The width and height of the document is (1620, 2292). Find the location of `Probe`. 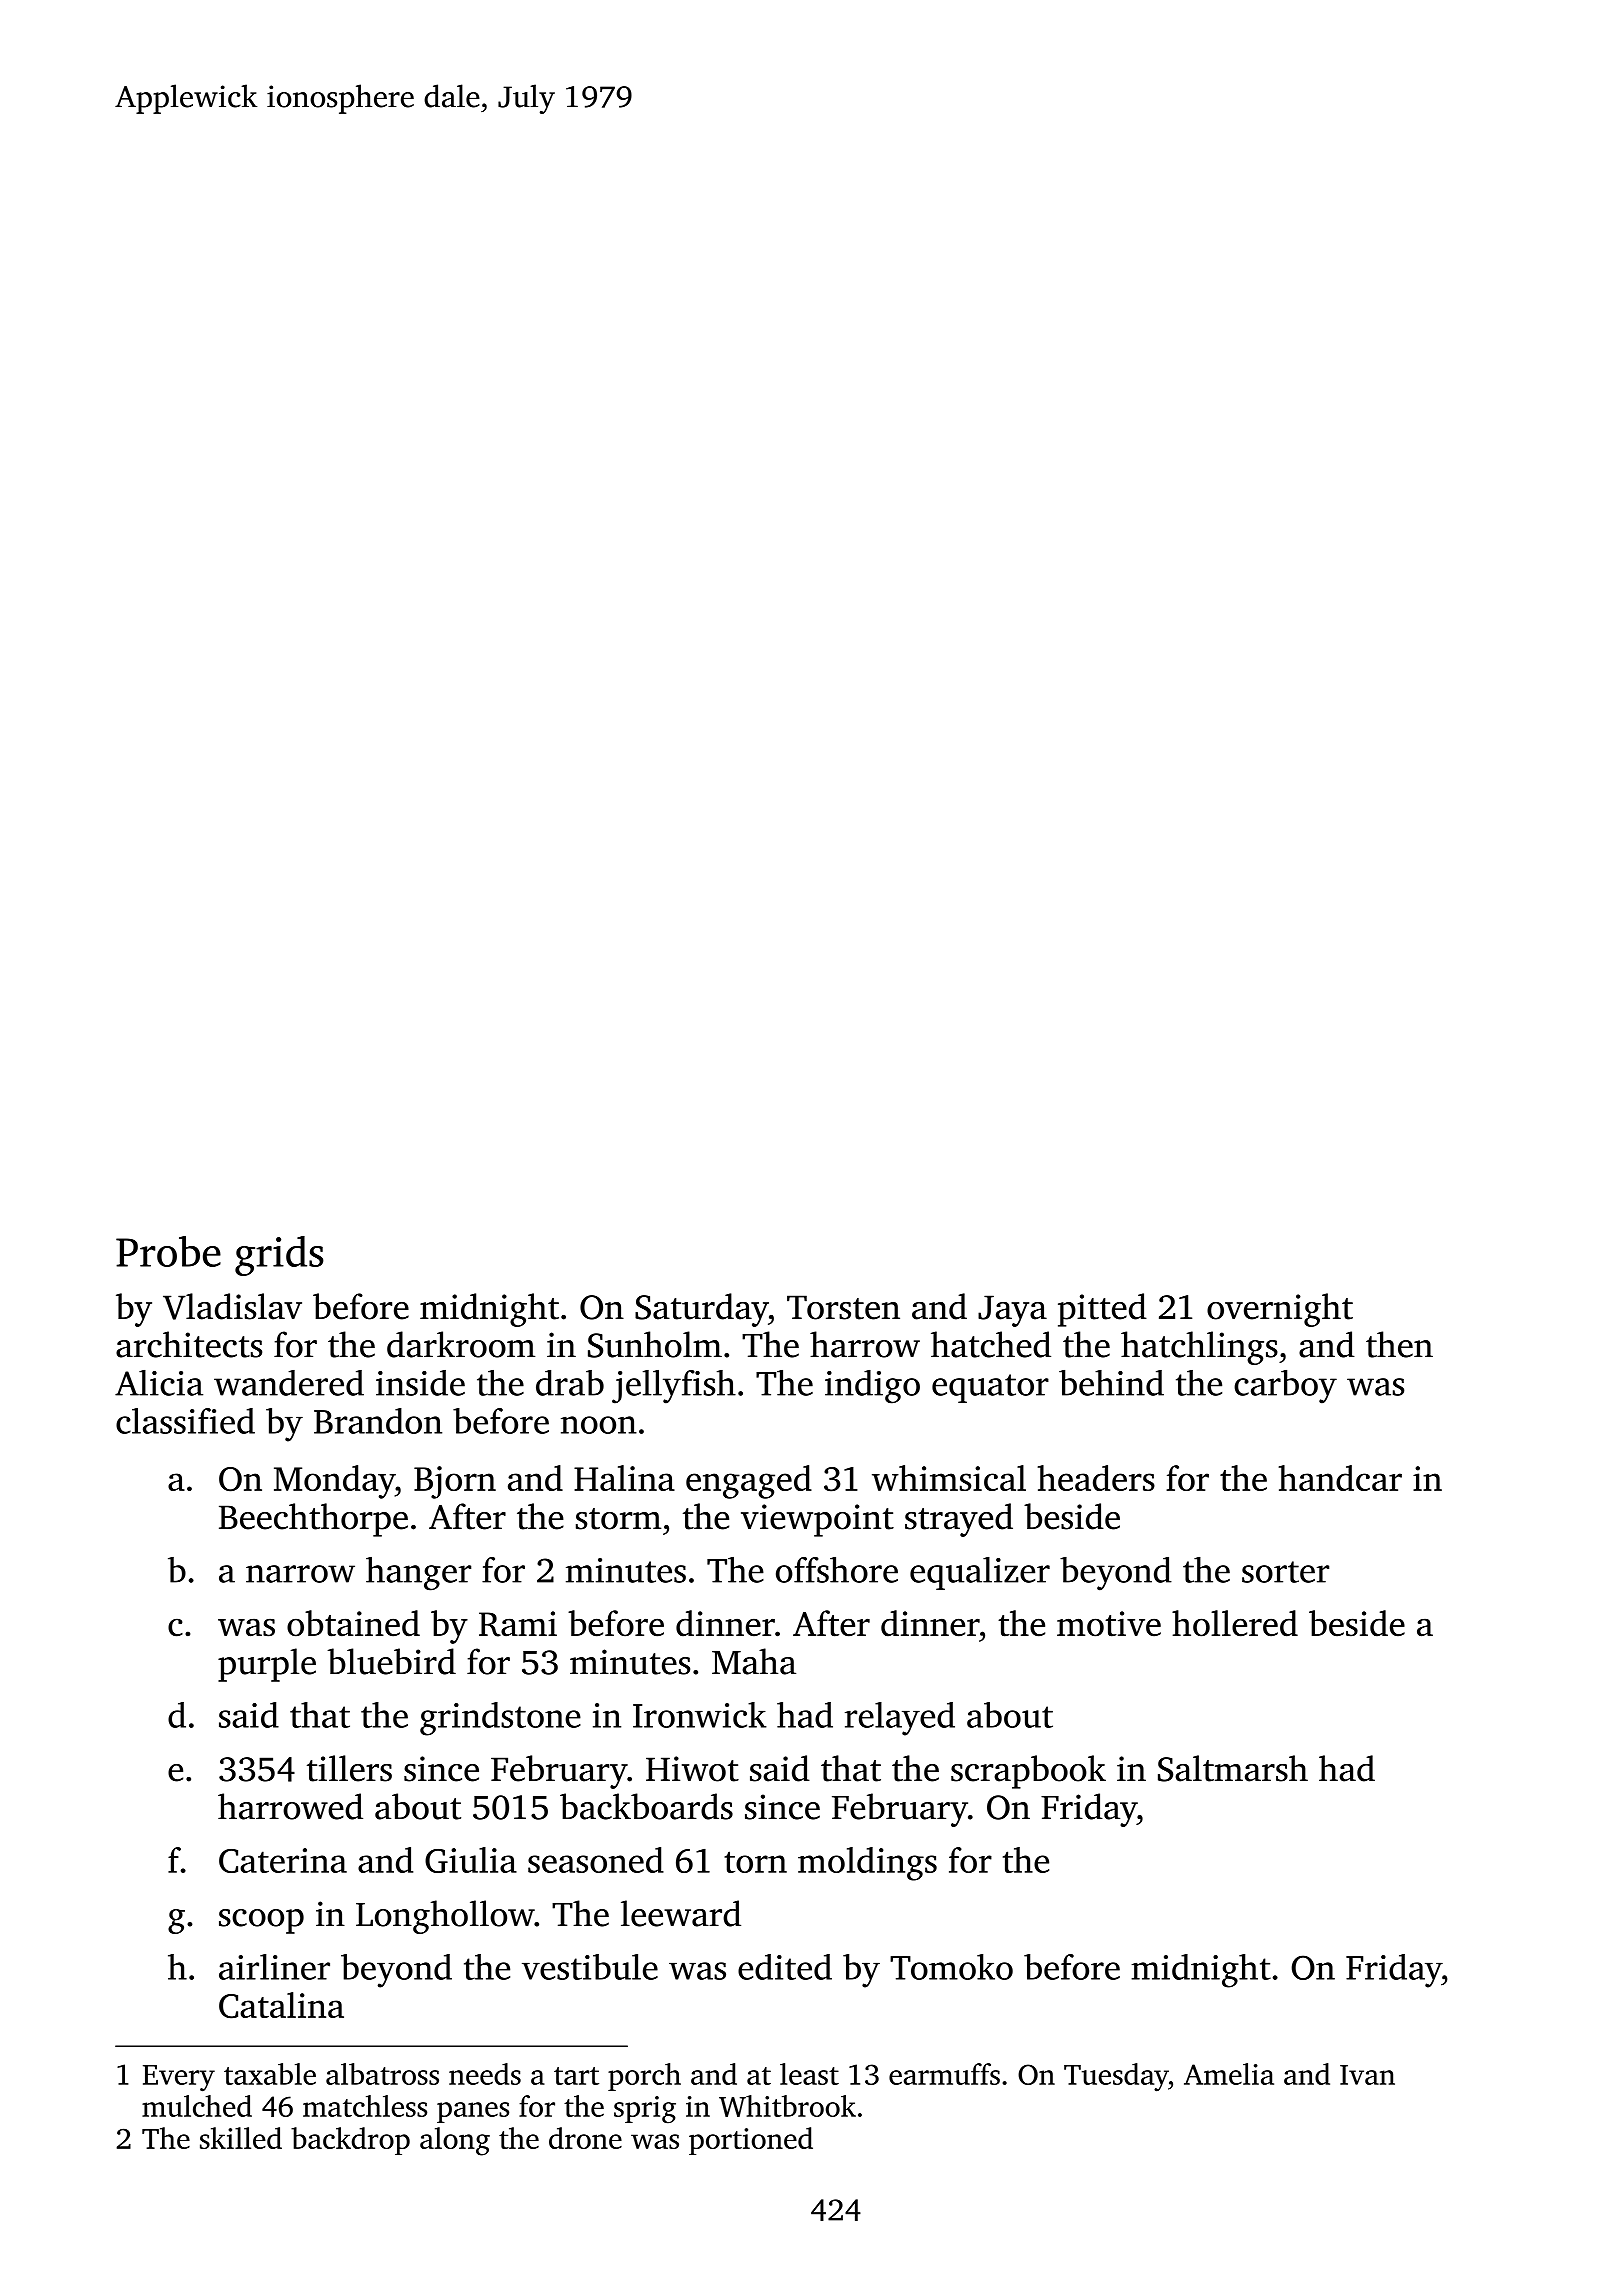

Probe is located at coordinates (168, 1251).
